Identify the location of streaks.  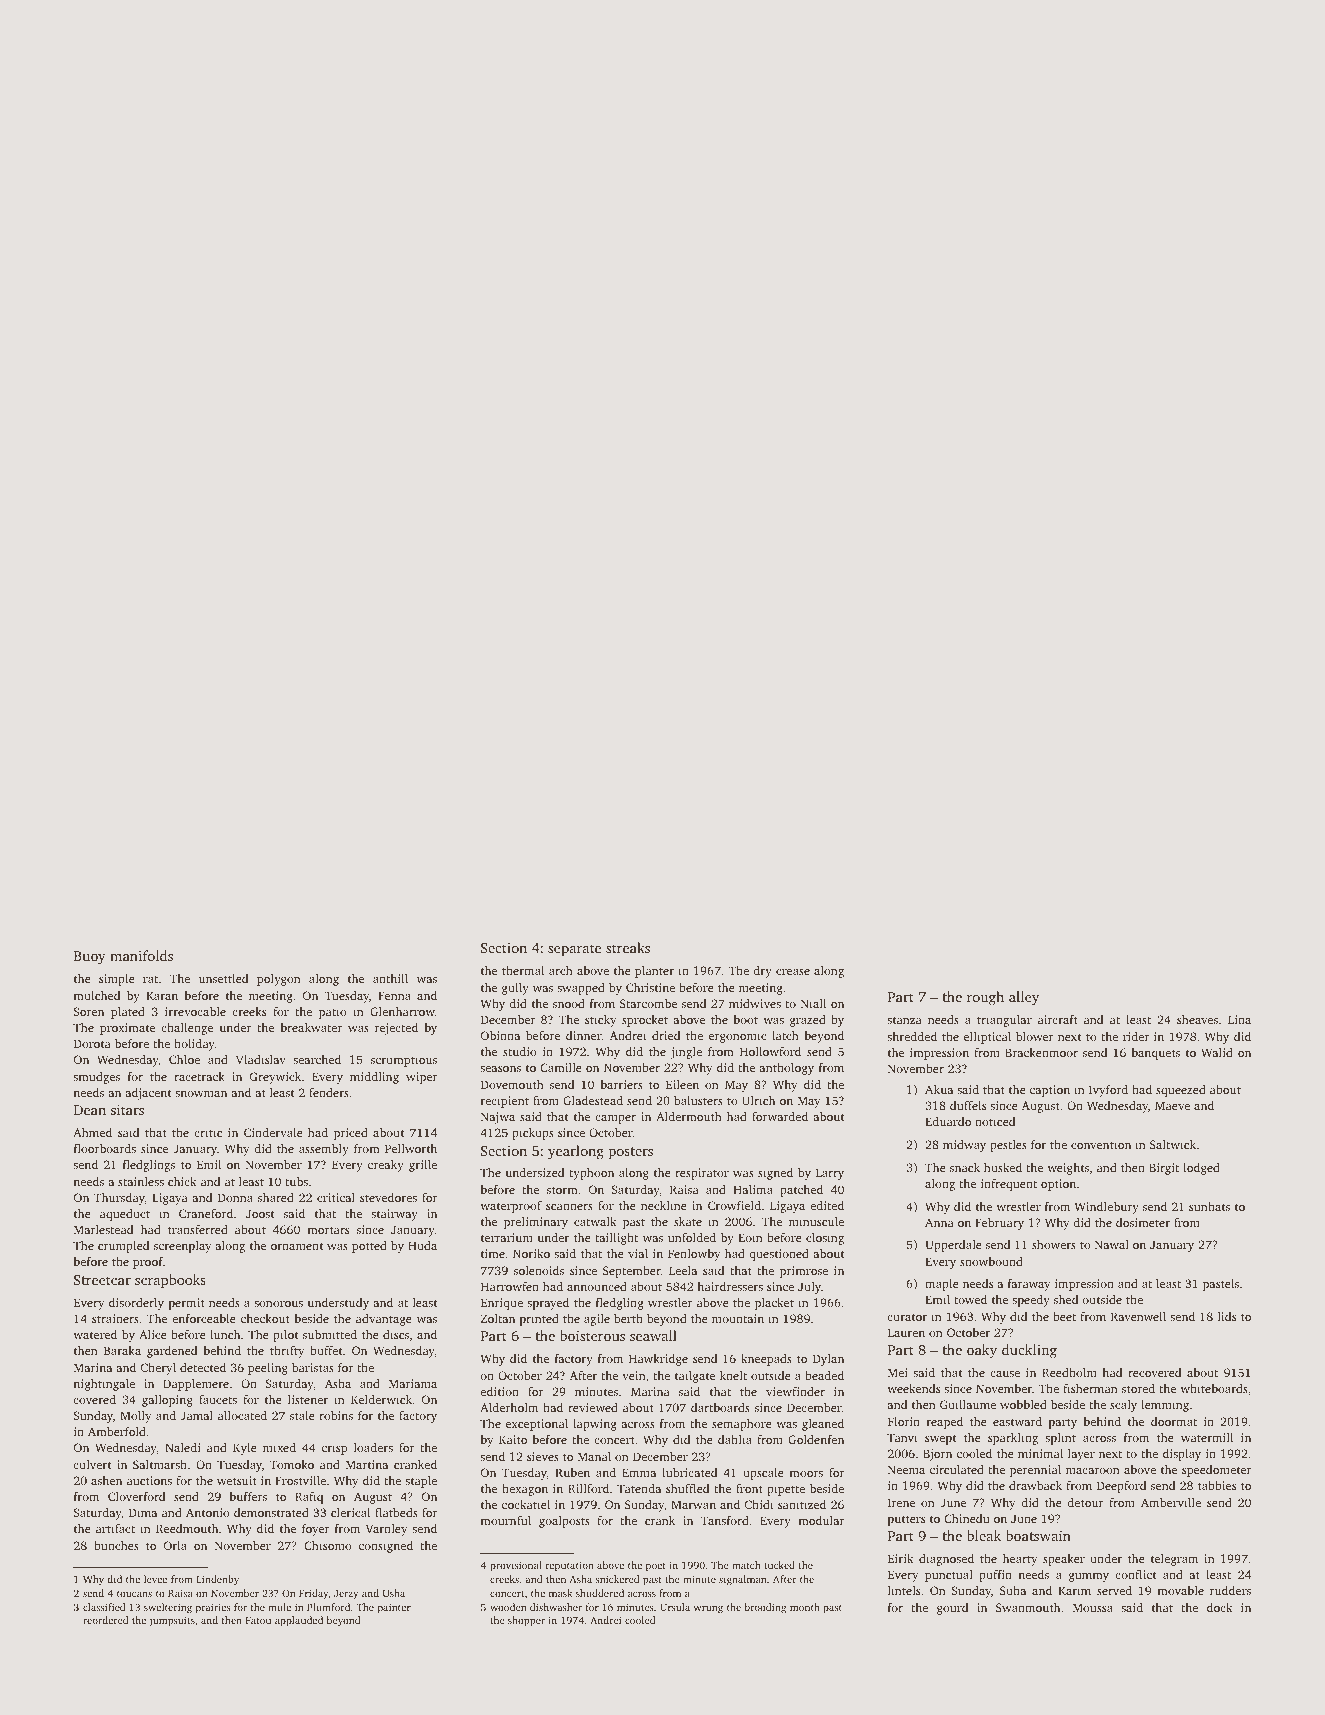
(628, 947).
